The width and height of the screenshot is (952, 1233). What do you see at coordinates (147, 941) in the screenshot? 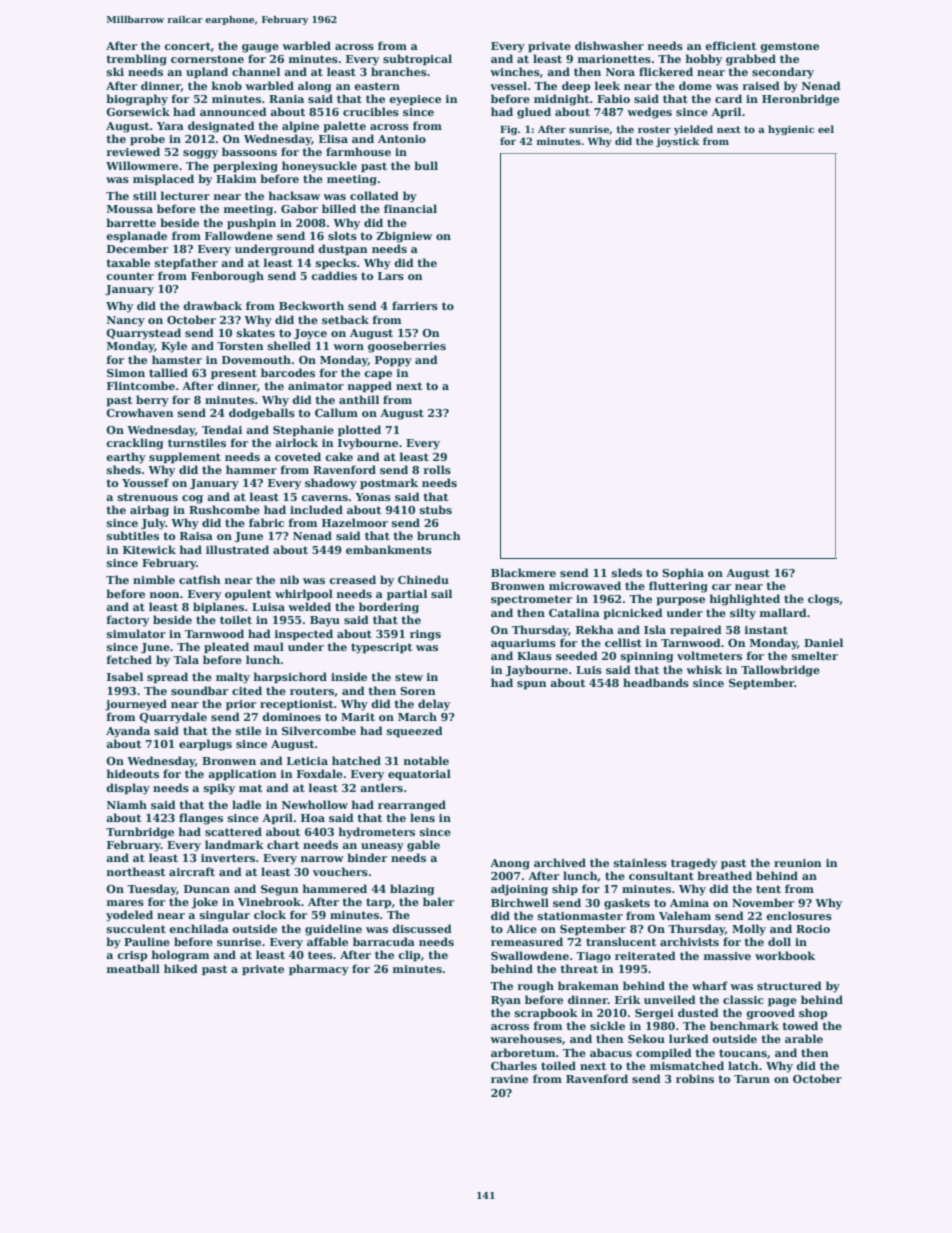
I see `Pauline` at bounding box center [147, 941].
